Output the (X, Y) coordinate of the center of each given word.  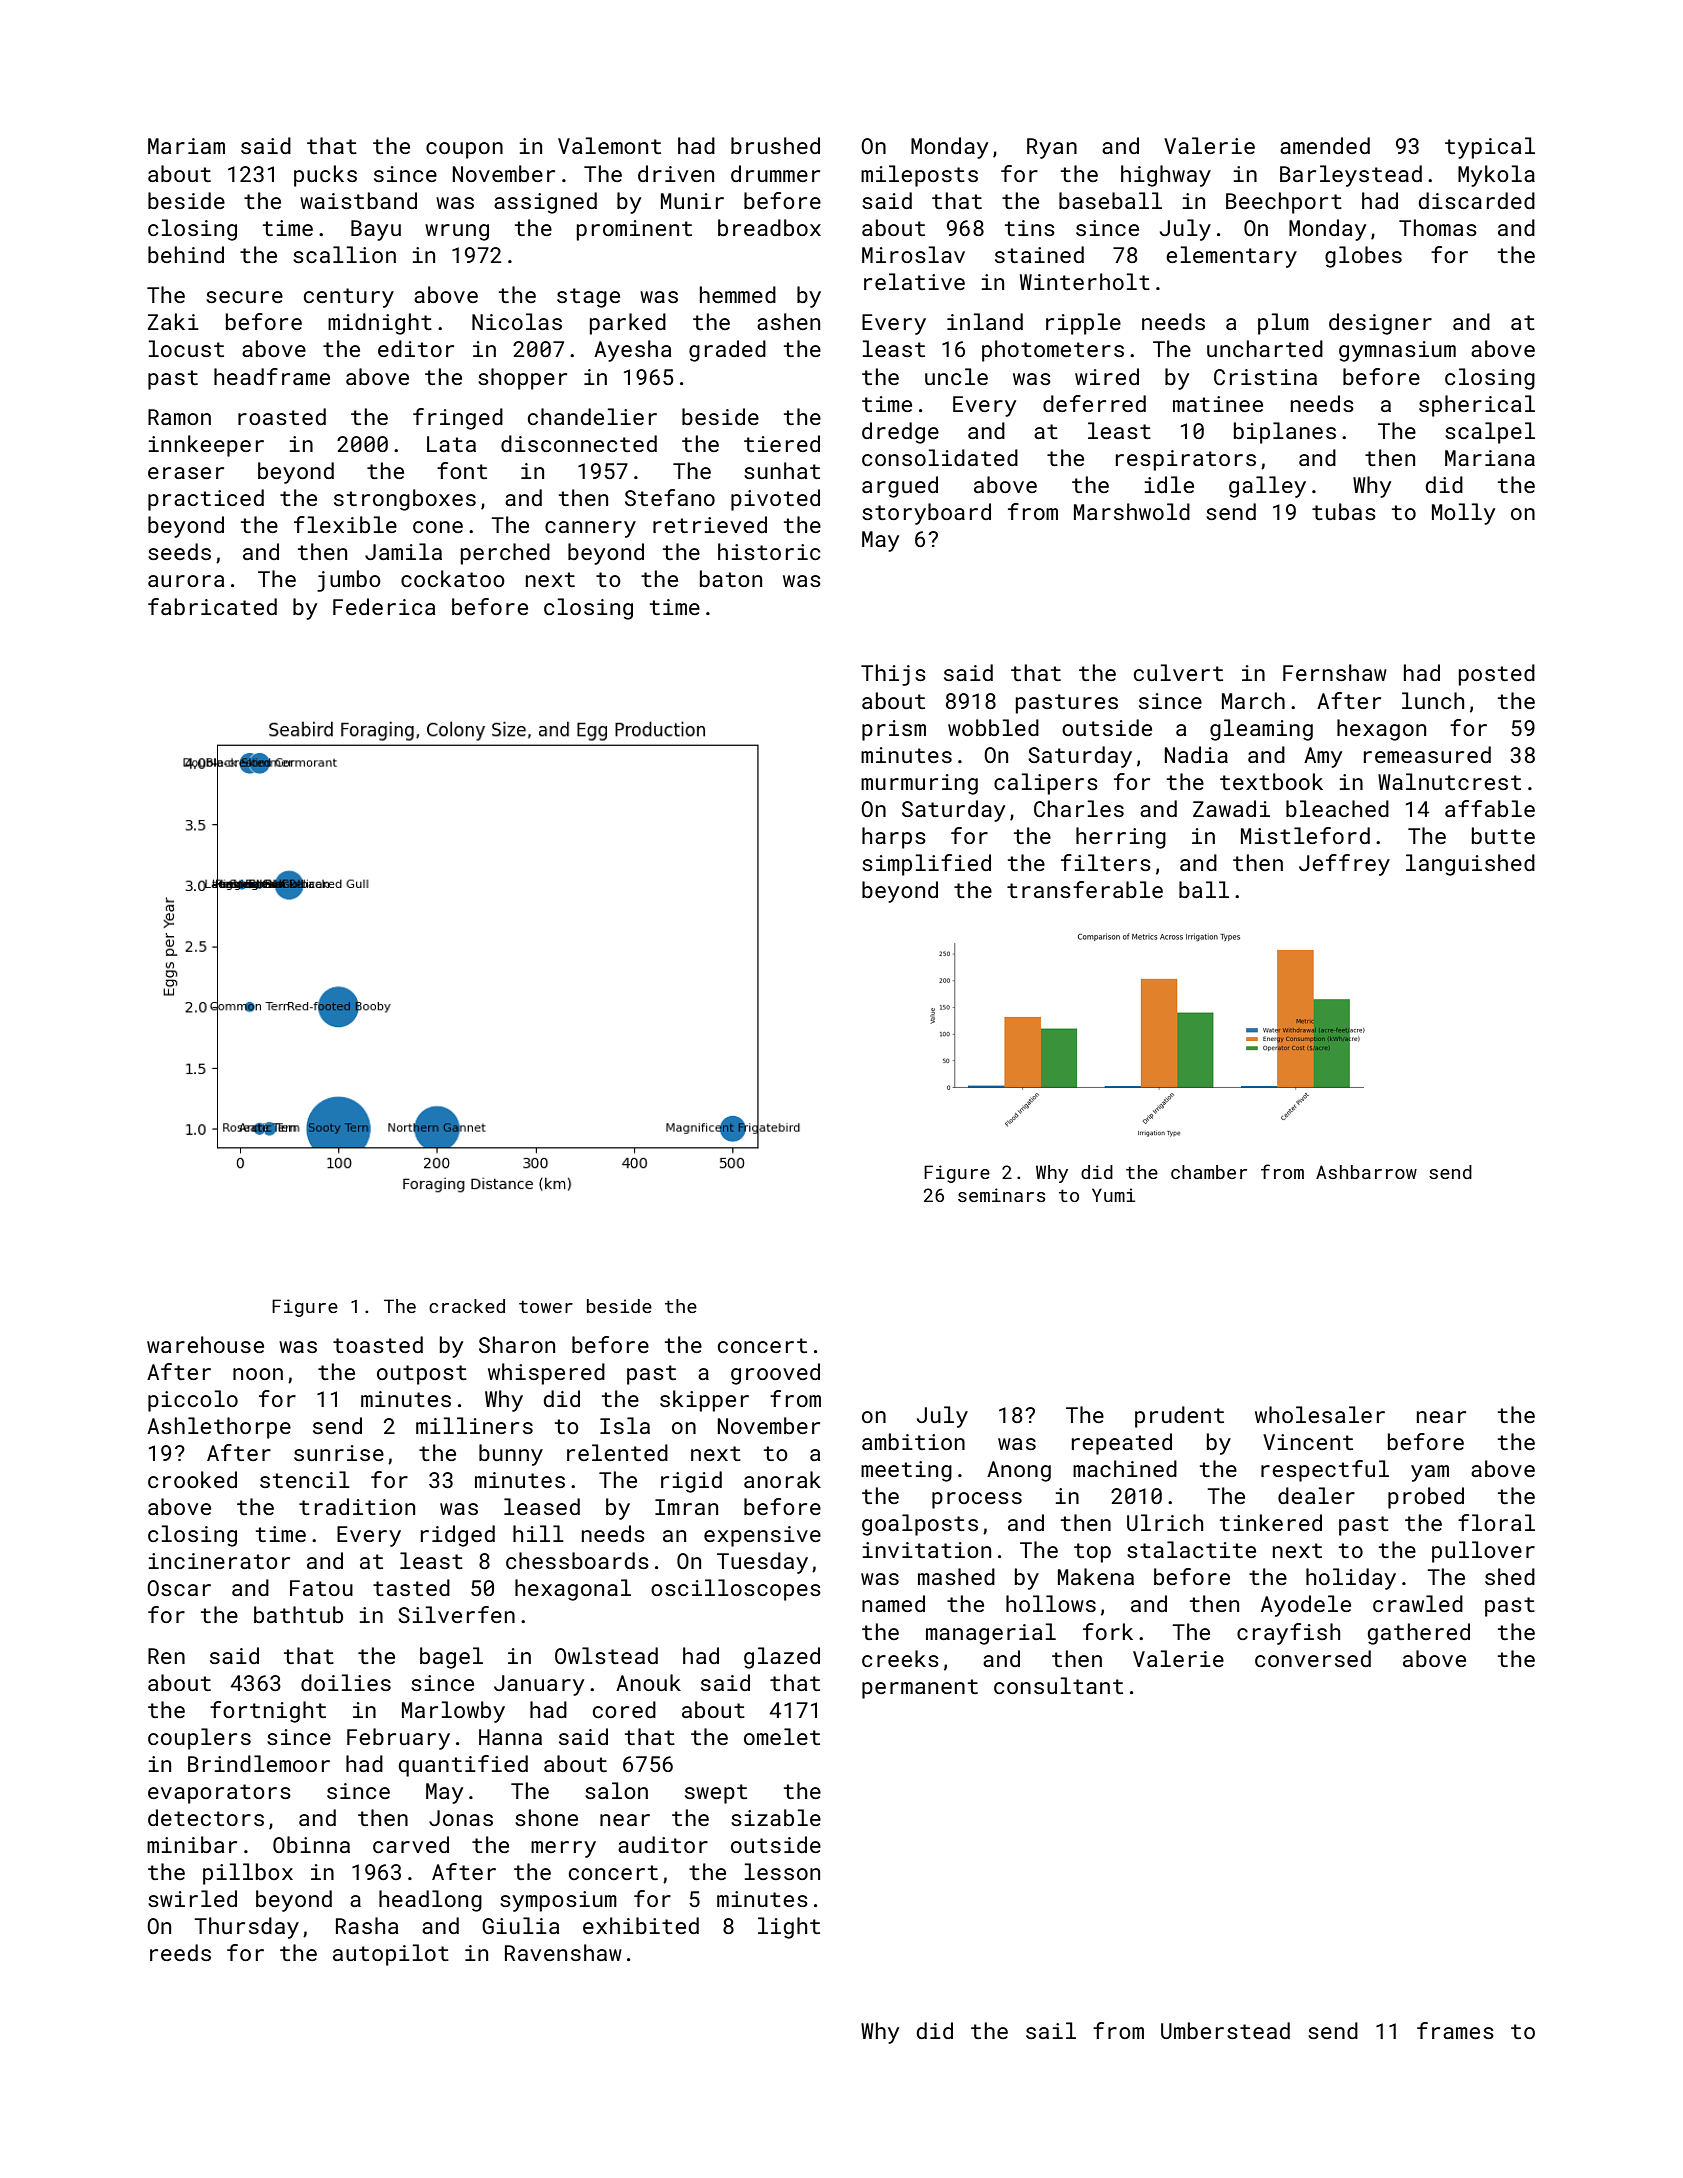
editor (416, 348)
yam (1430, 1473)
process (977, 1500)
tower (546, 1306)
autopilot (391, 1955)
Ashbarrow (1366, 1172)
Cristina (1265, 377)
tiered (782, 443)
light (789, 1928)
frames (1455, 2030)
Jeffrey (1344, 865)
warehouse (205, 1344)
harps (894, 838)
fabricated (212, 606)
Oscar (179, 1588)
